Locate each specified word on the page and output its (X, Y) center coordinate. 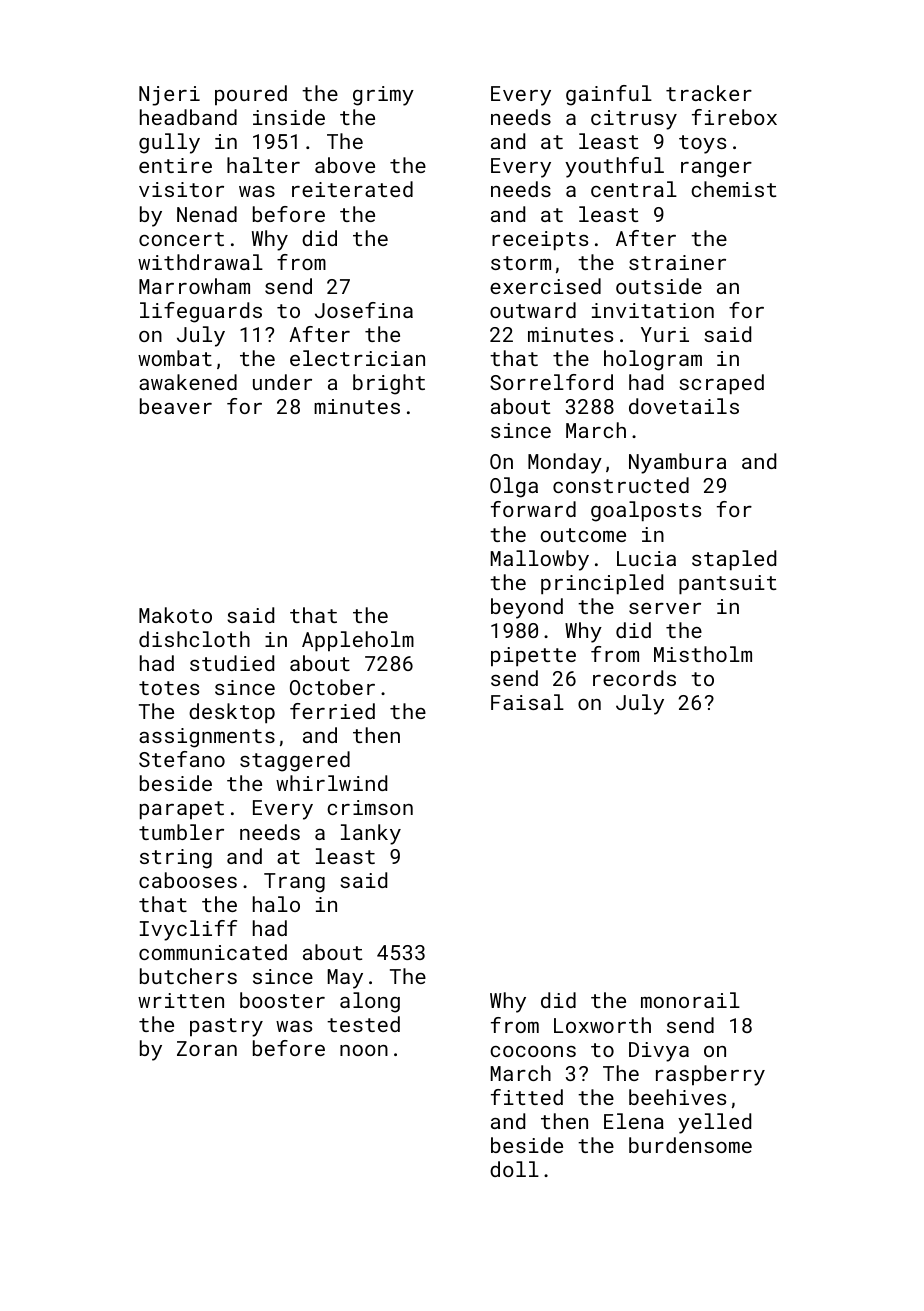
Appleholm (358, 641)
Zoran (207, 1048)
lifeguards (201, 312)
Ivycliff (188, 930)
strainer (677, 262)
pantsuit (727, 584)
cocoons (533, 1051)
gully (169, 143)
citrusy (634, 120)
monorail (690, 1000)
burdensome (690, 1145)
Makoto (175, 615)
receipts (540, 240)
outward (533, 310)
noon (364, 1050)
